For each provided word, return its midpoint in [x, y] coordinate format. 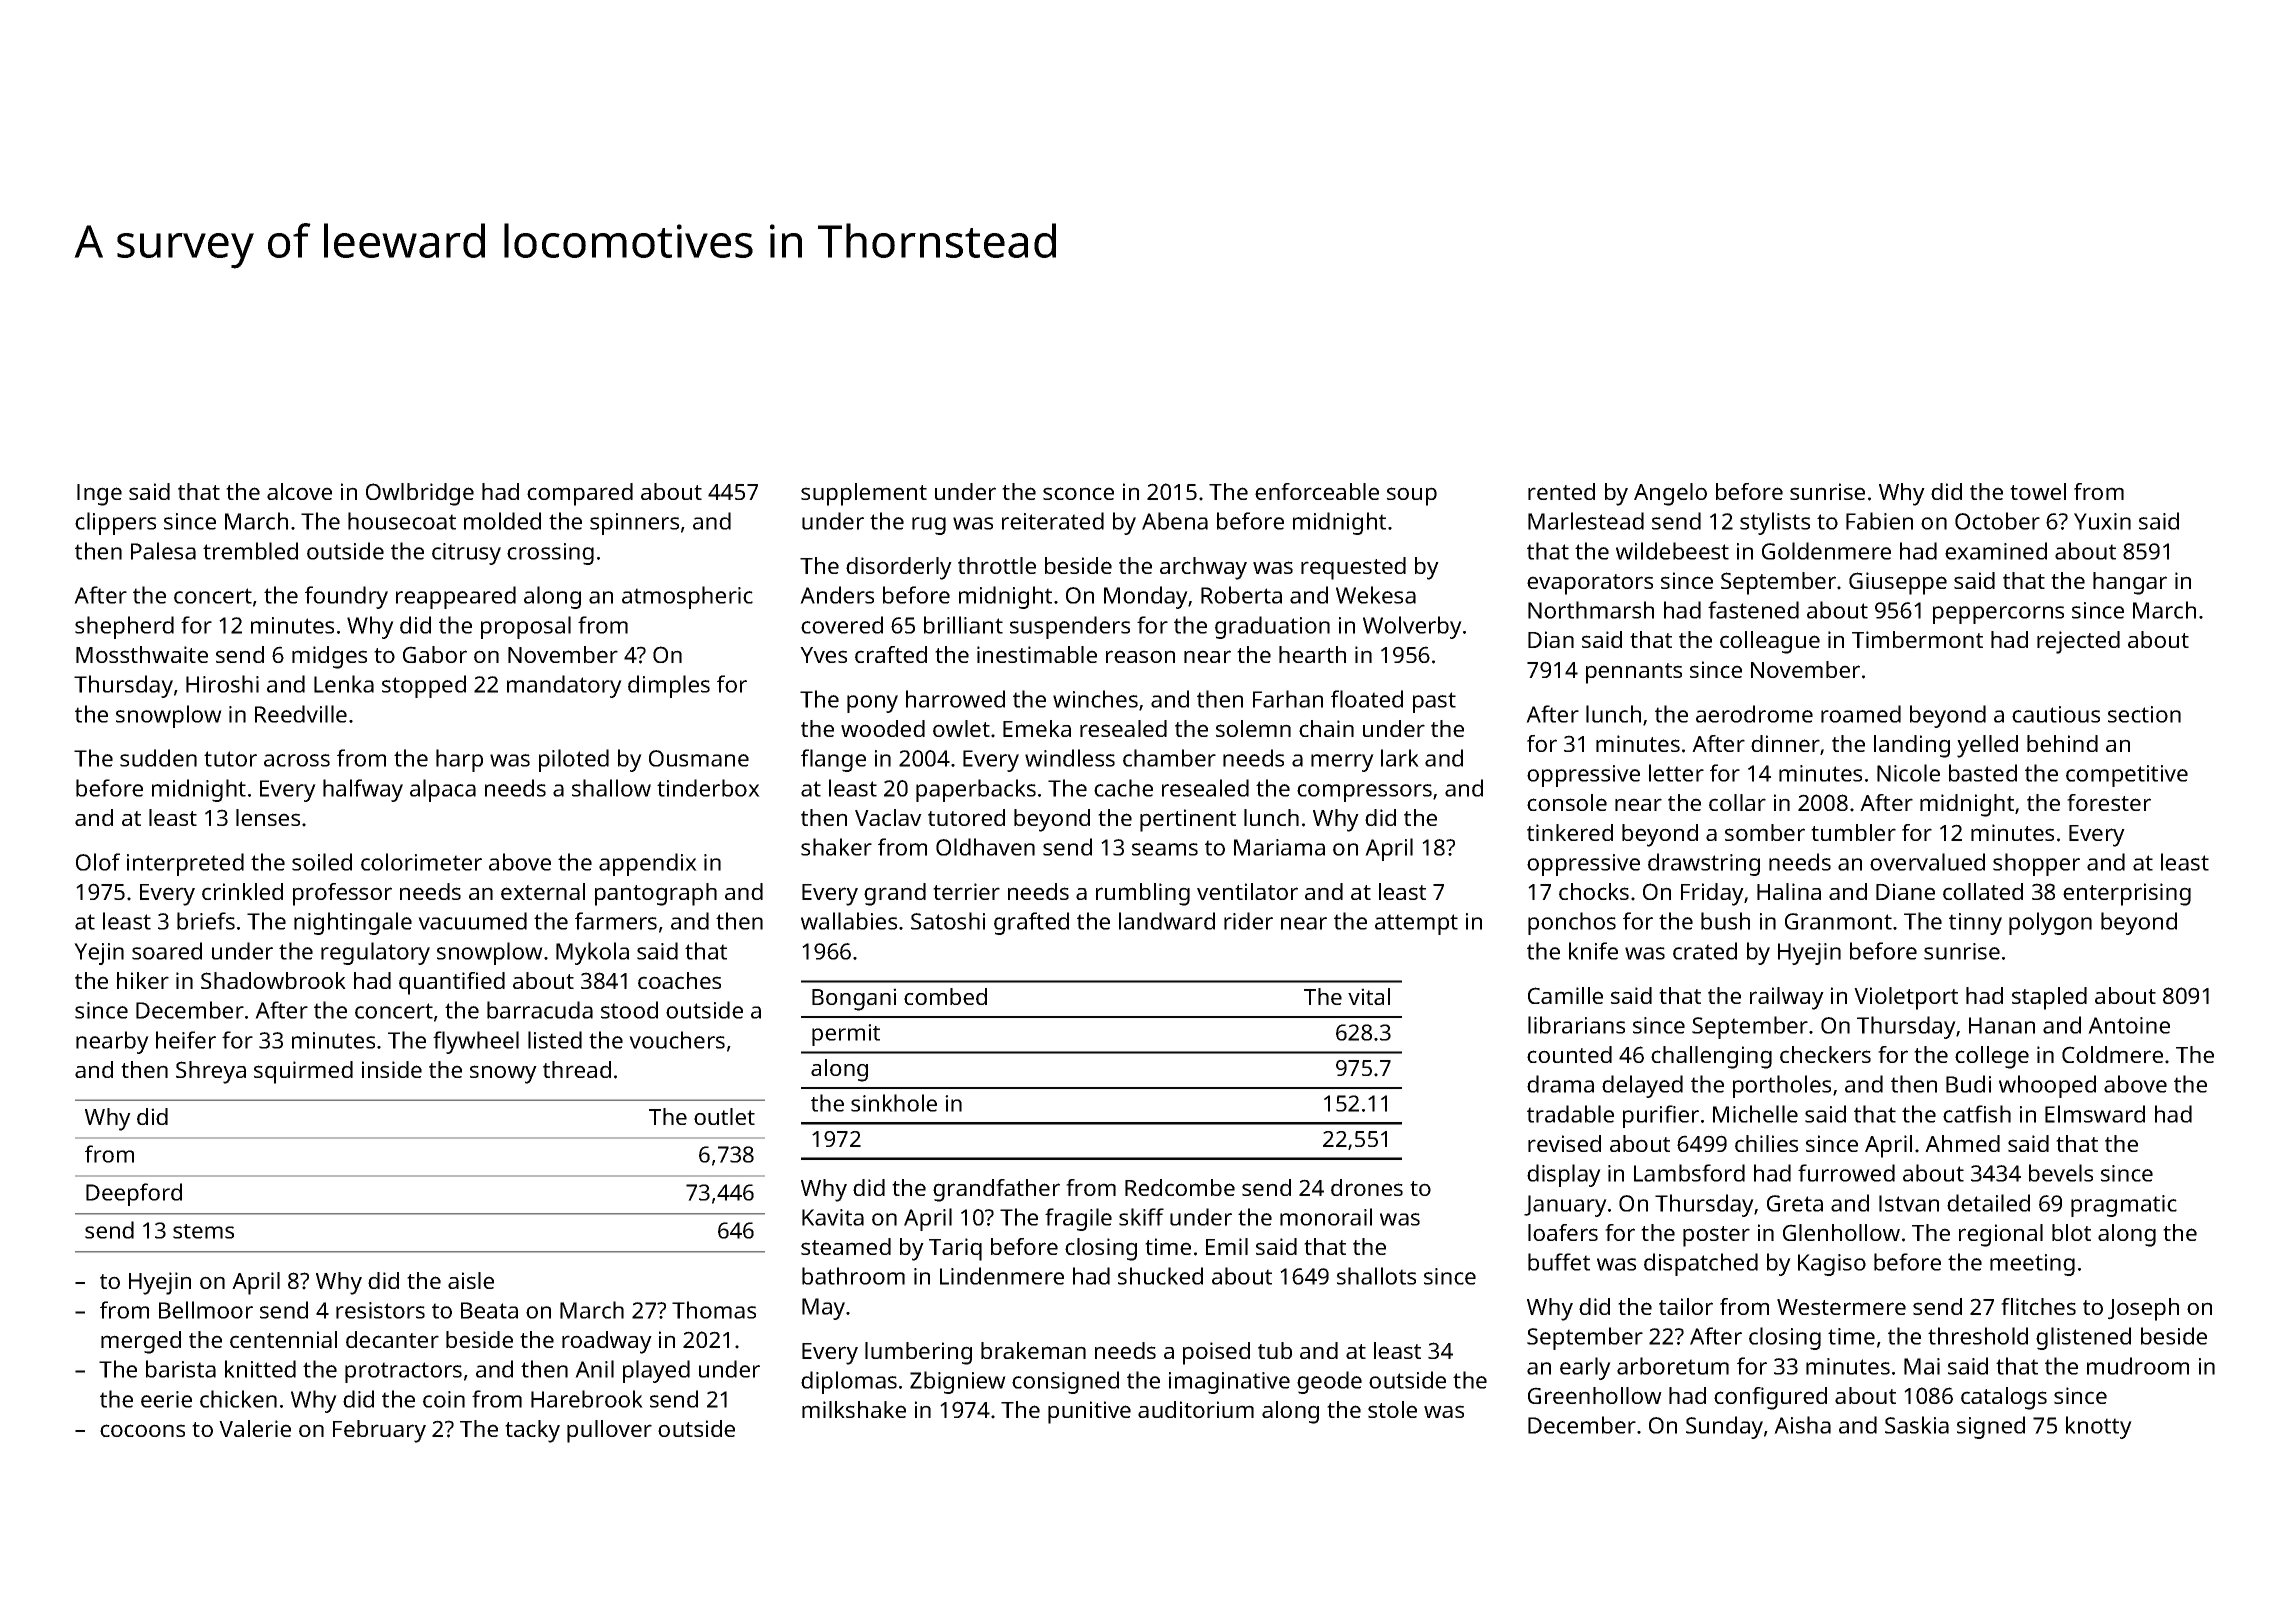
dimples [669, 686]
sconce [1078, 493]
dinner [1785, 743]
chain [1326, 728]
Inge [99, 495]
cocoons [142, 1430]
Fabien [1879, 521]
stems [203, 1231]
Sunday [1724, 1427]
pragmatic [2124, 1206]
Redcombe [1180, 1187]
